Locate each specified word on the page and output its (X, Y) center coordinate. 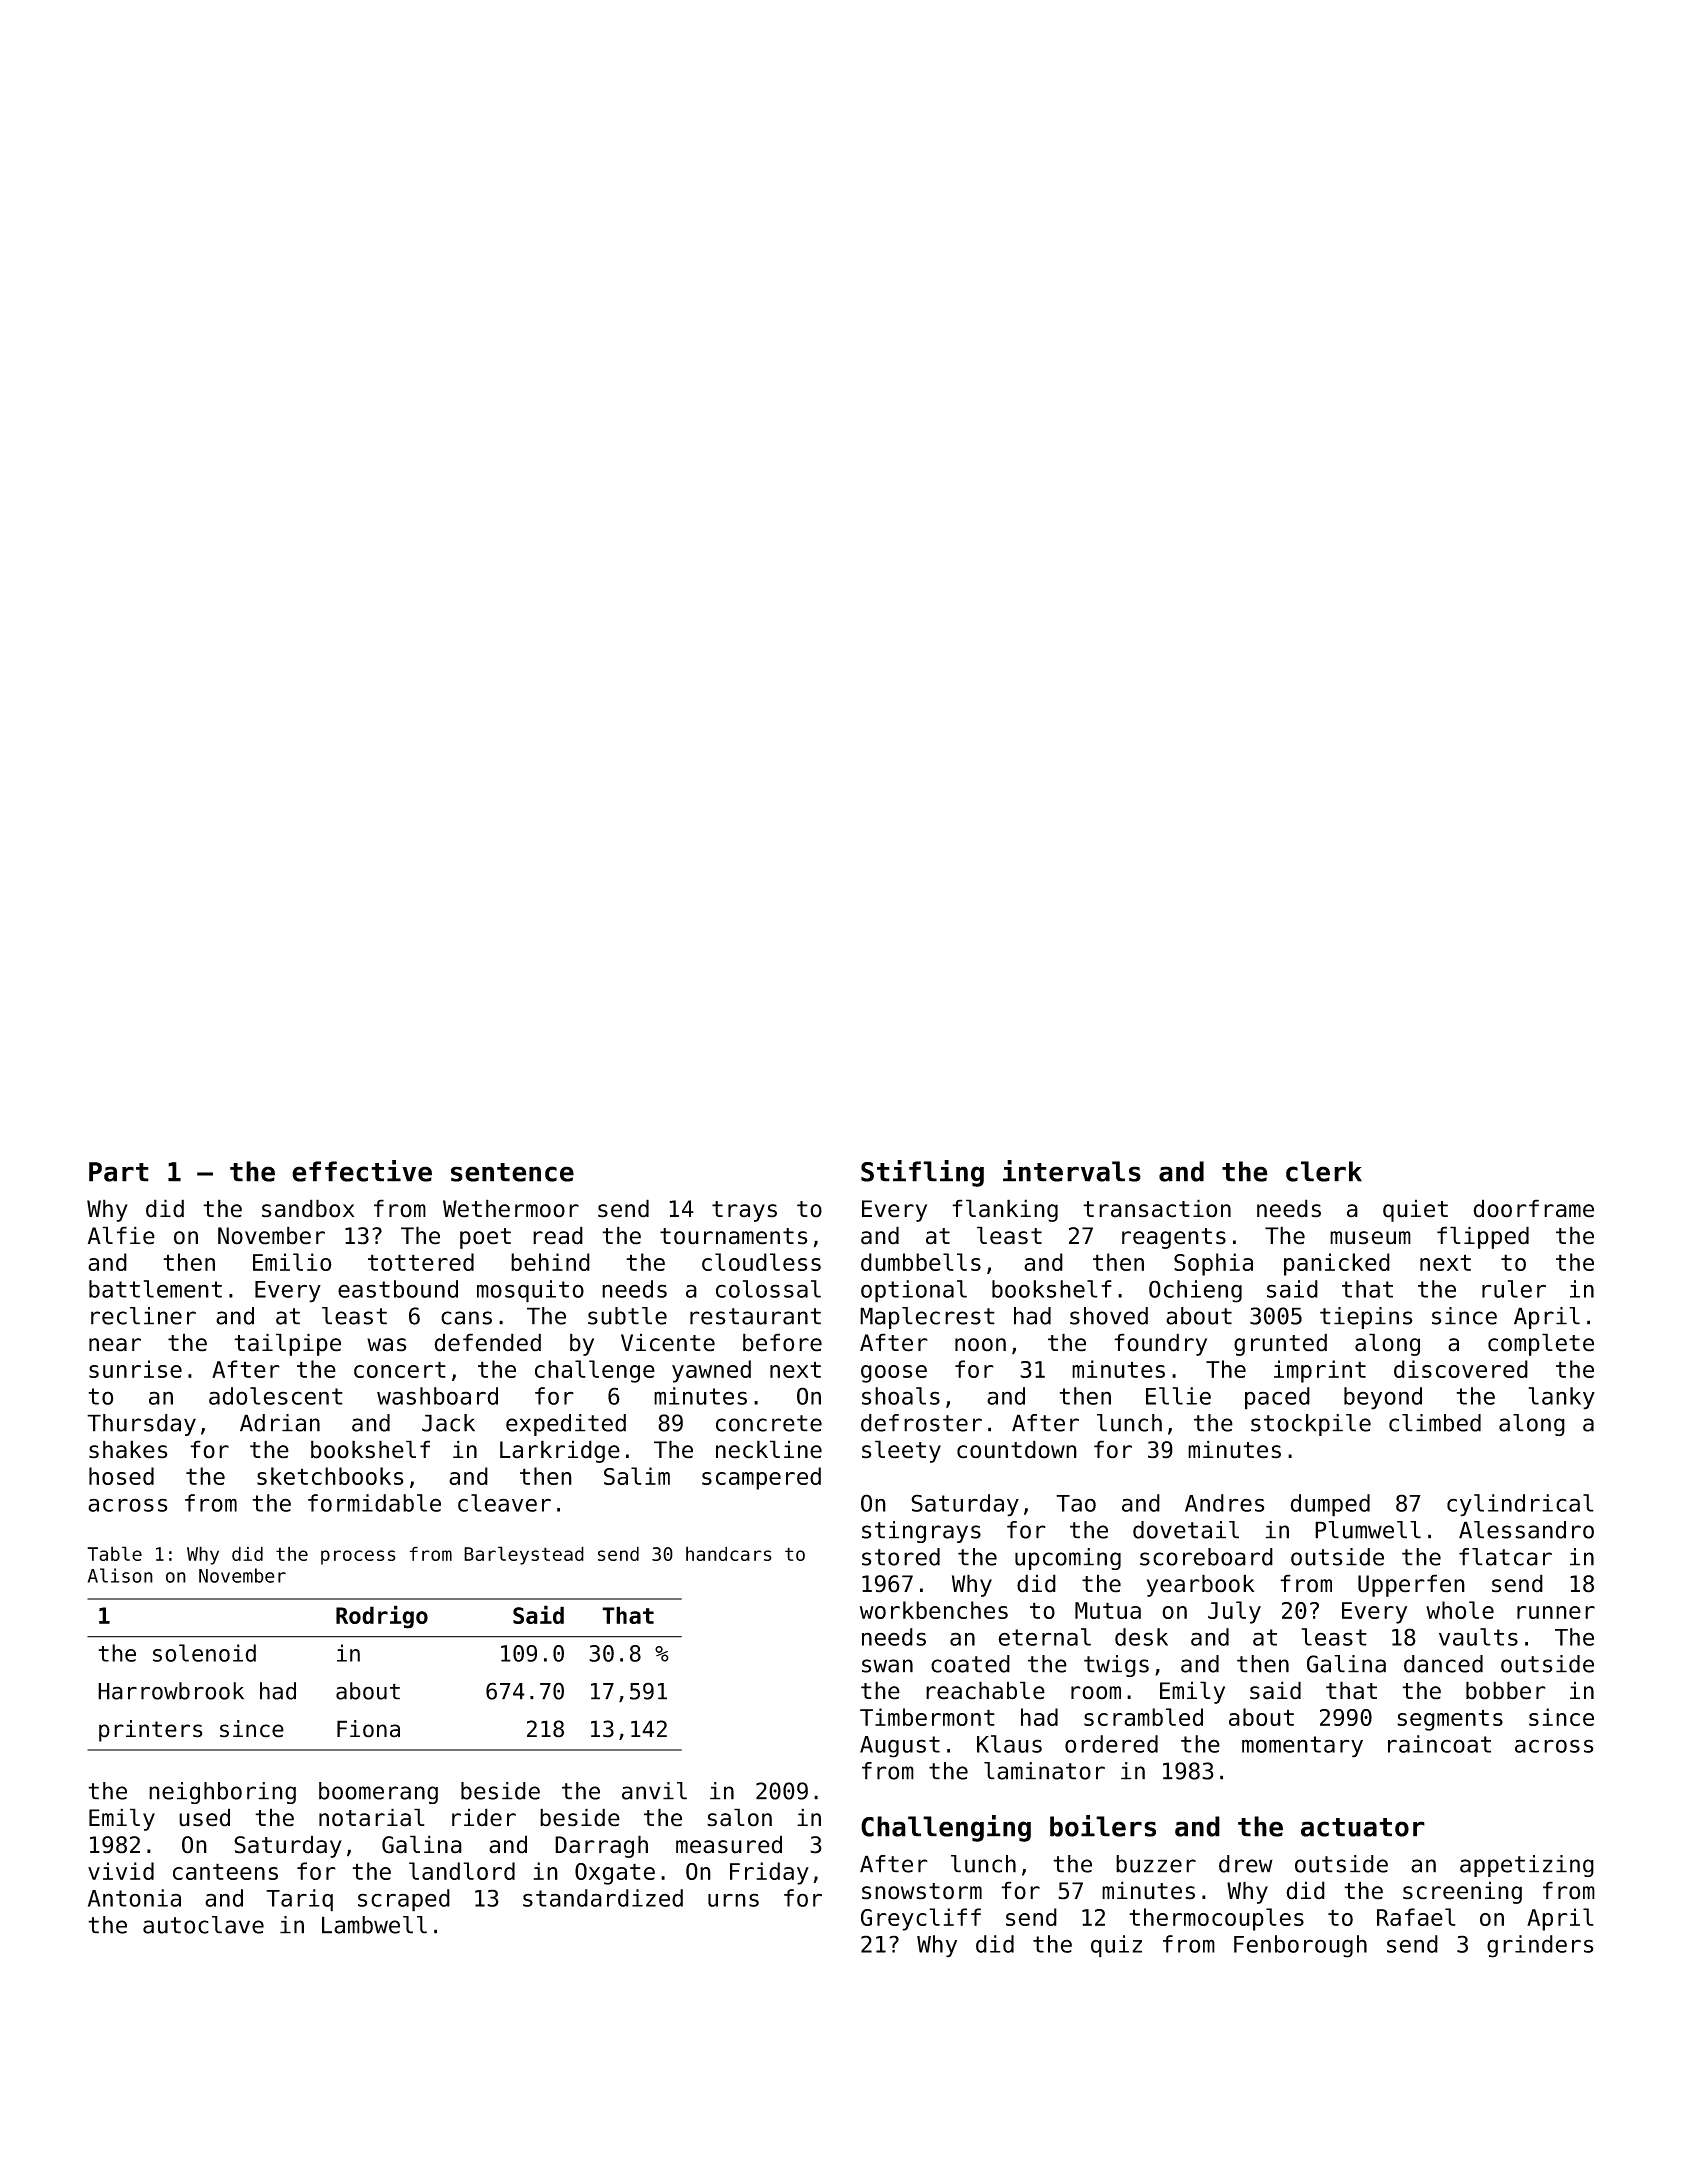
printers (151, 1731)
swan (887, 1666)
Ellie (1178, 1396)
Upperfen (1411, 1585)
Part (119, 1172)
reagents (1174, 1238)
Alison (120, 1575)
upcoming (1068, 1559)
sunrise (135, 1369)
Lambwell (374, 1925)
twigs (1116, 1666)
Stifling (922, 1173)
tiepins (1366, 1318)
